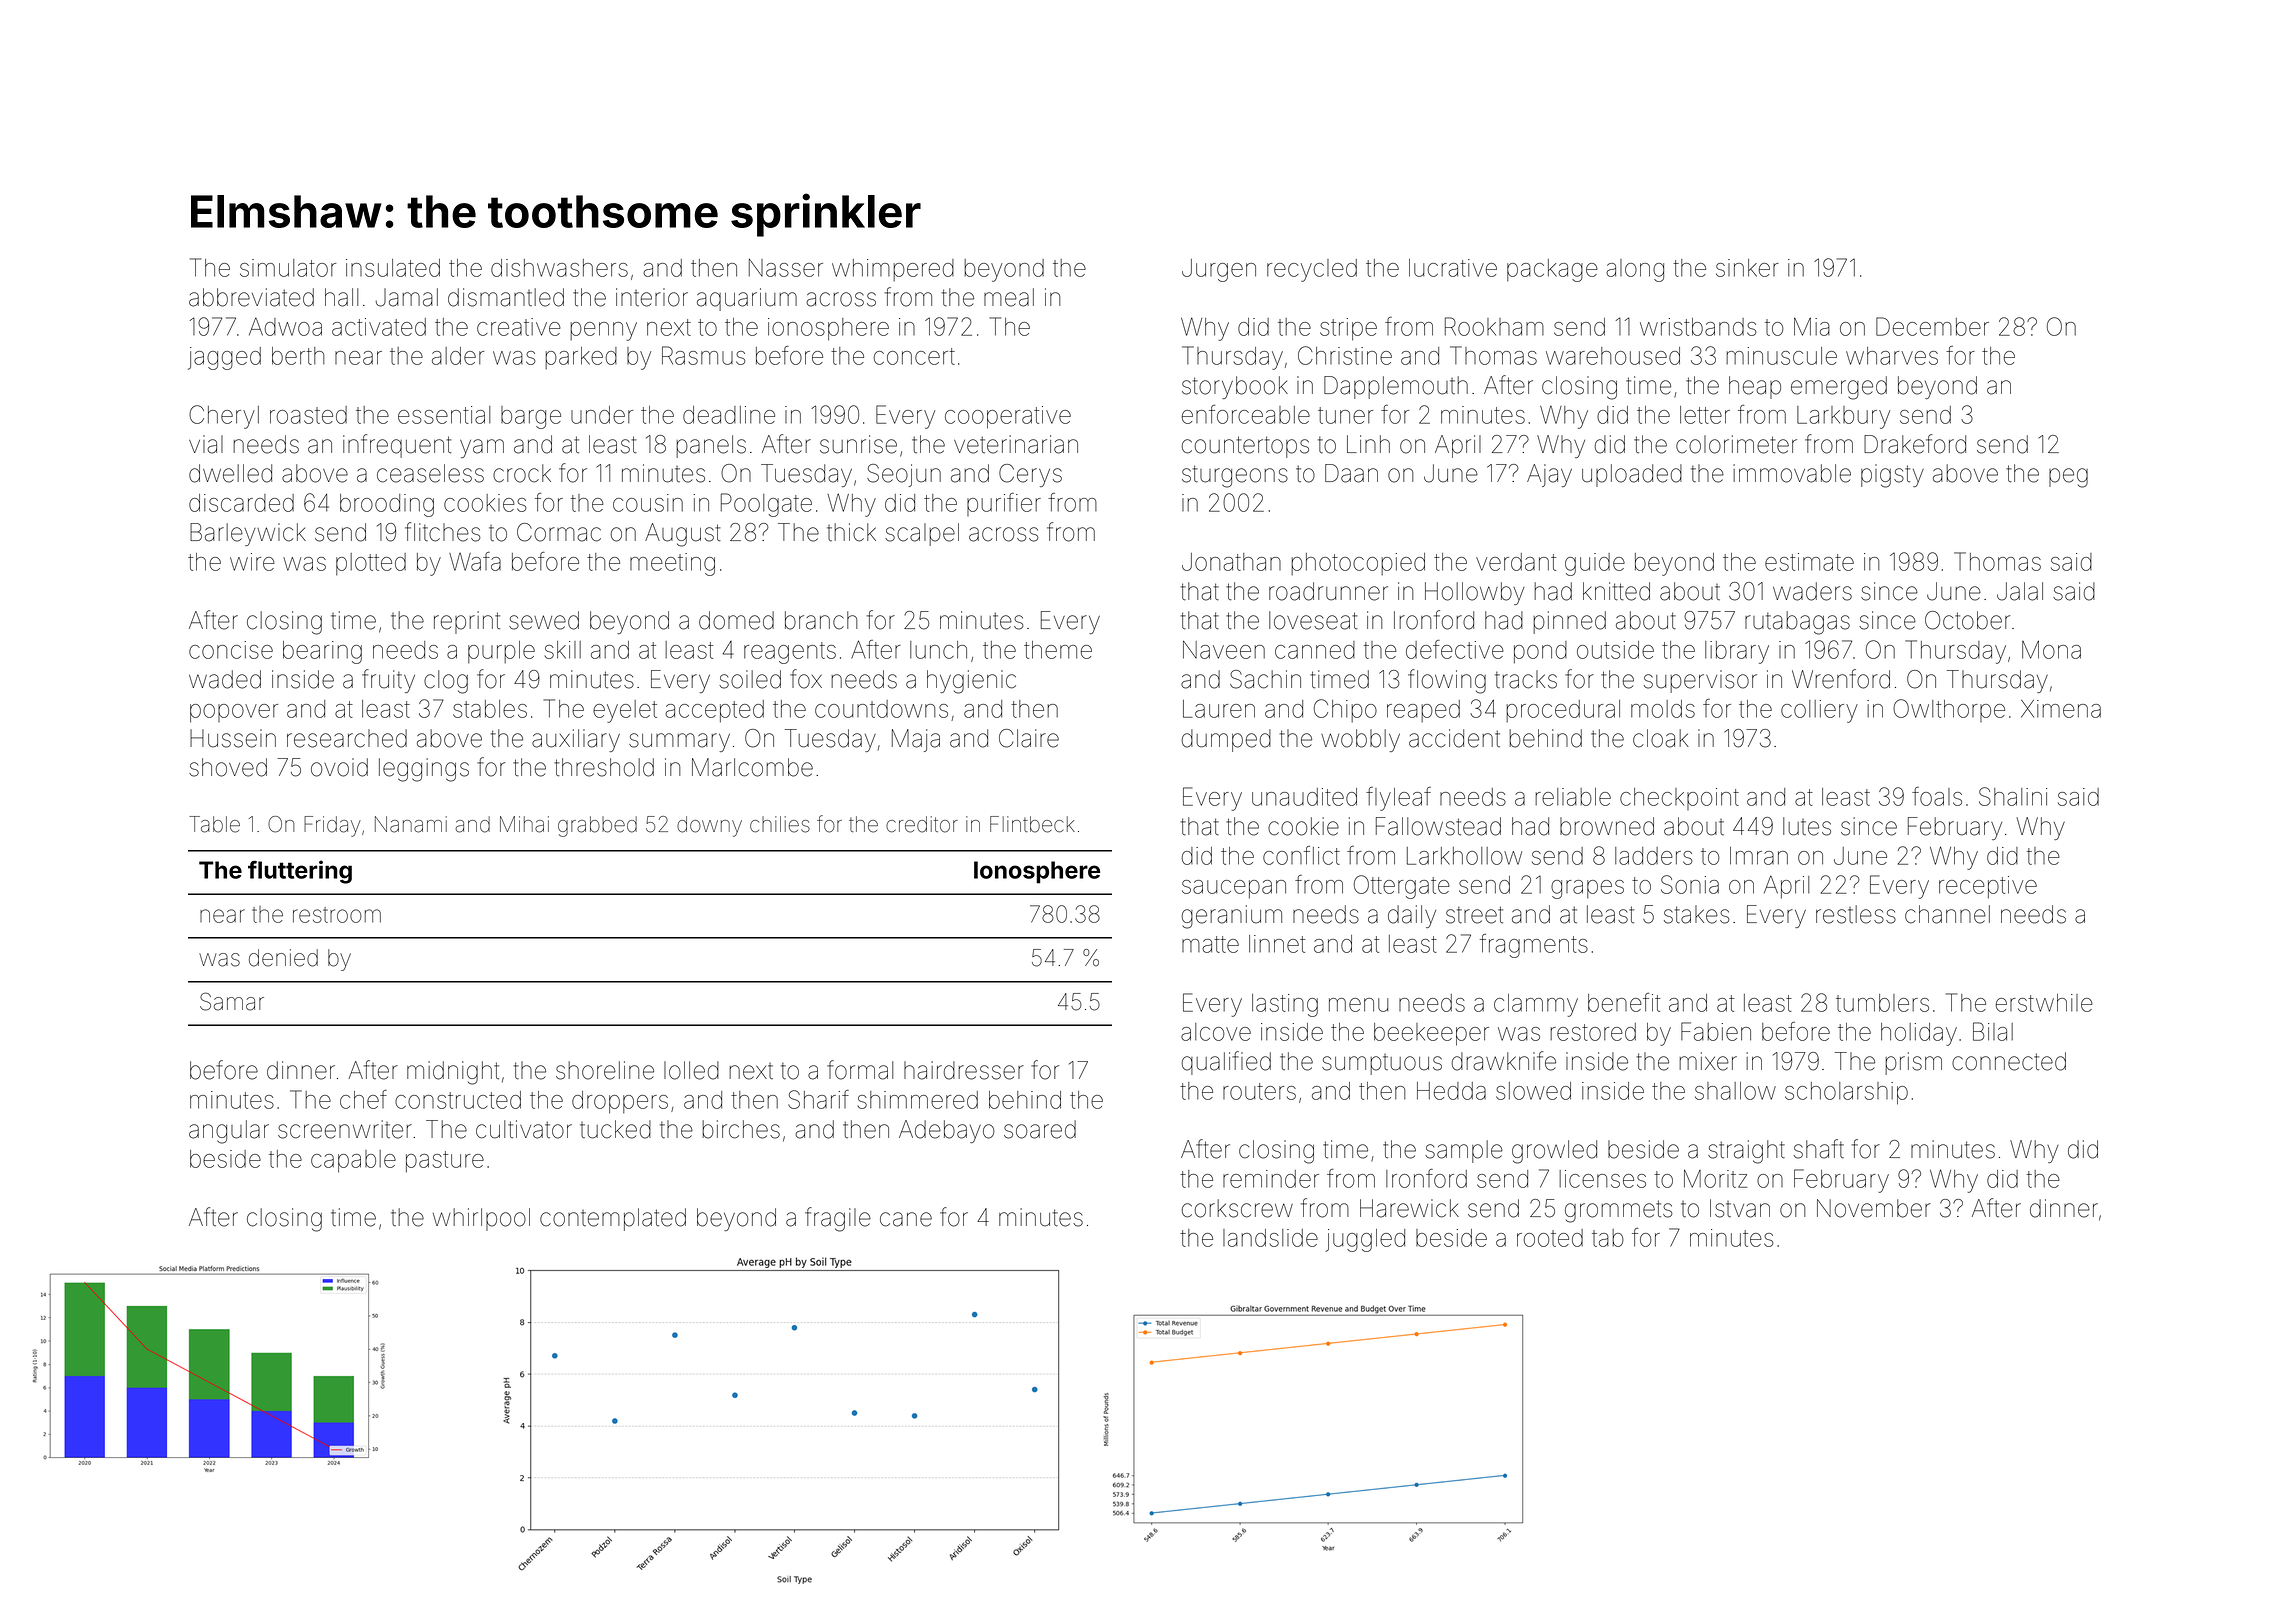  Describe the element at coordinates (1624, 1002) in the screenshot. I see `benefit` at that location.
